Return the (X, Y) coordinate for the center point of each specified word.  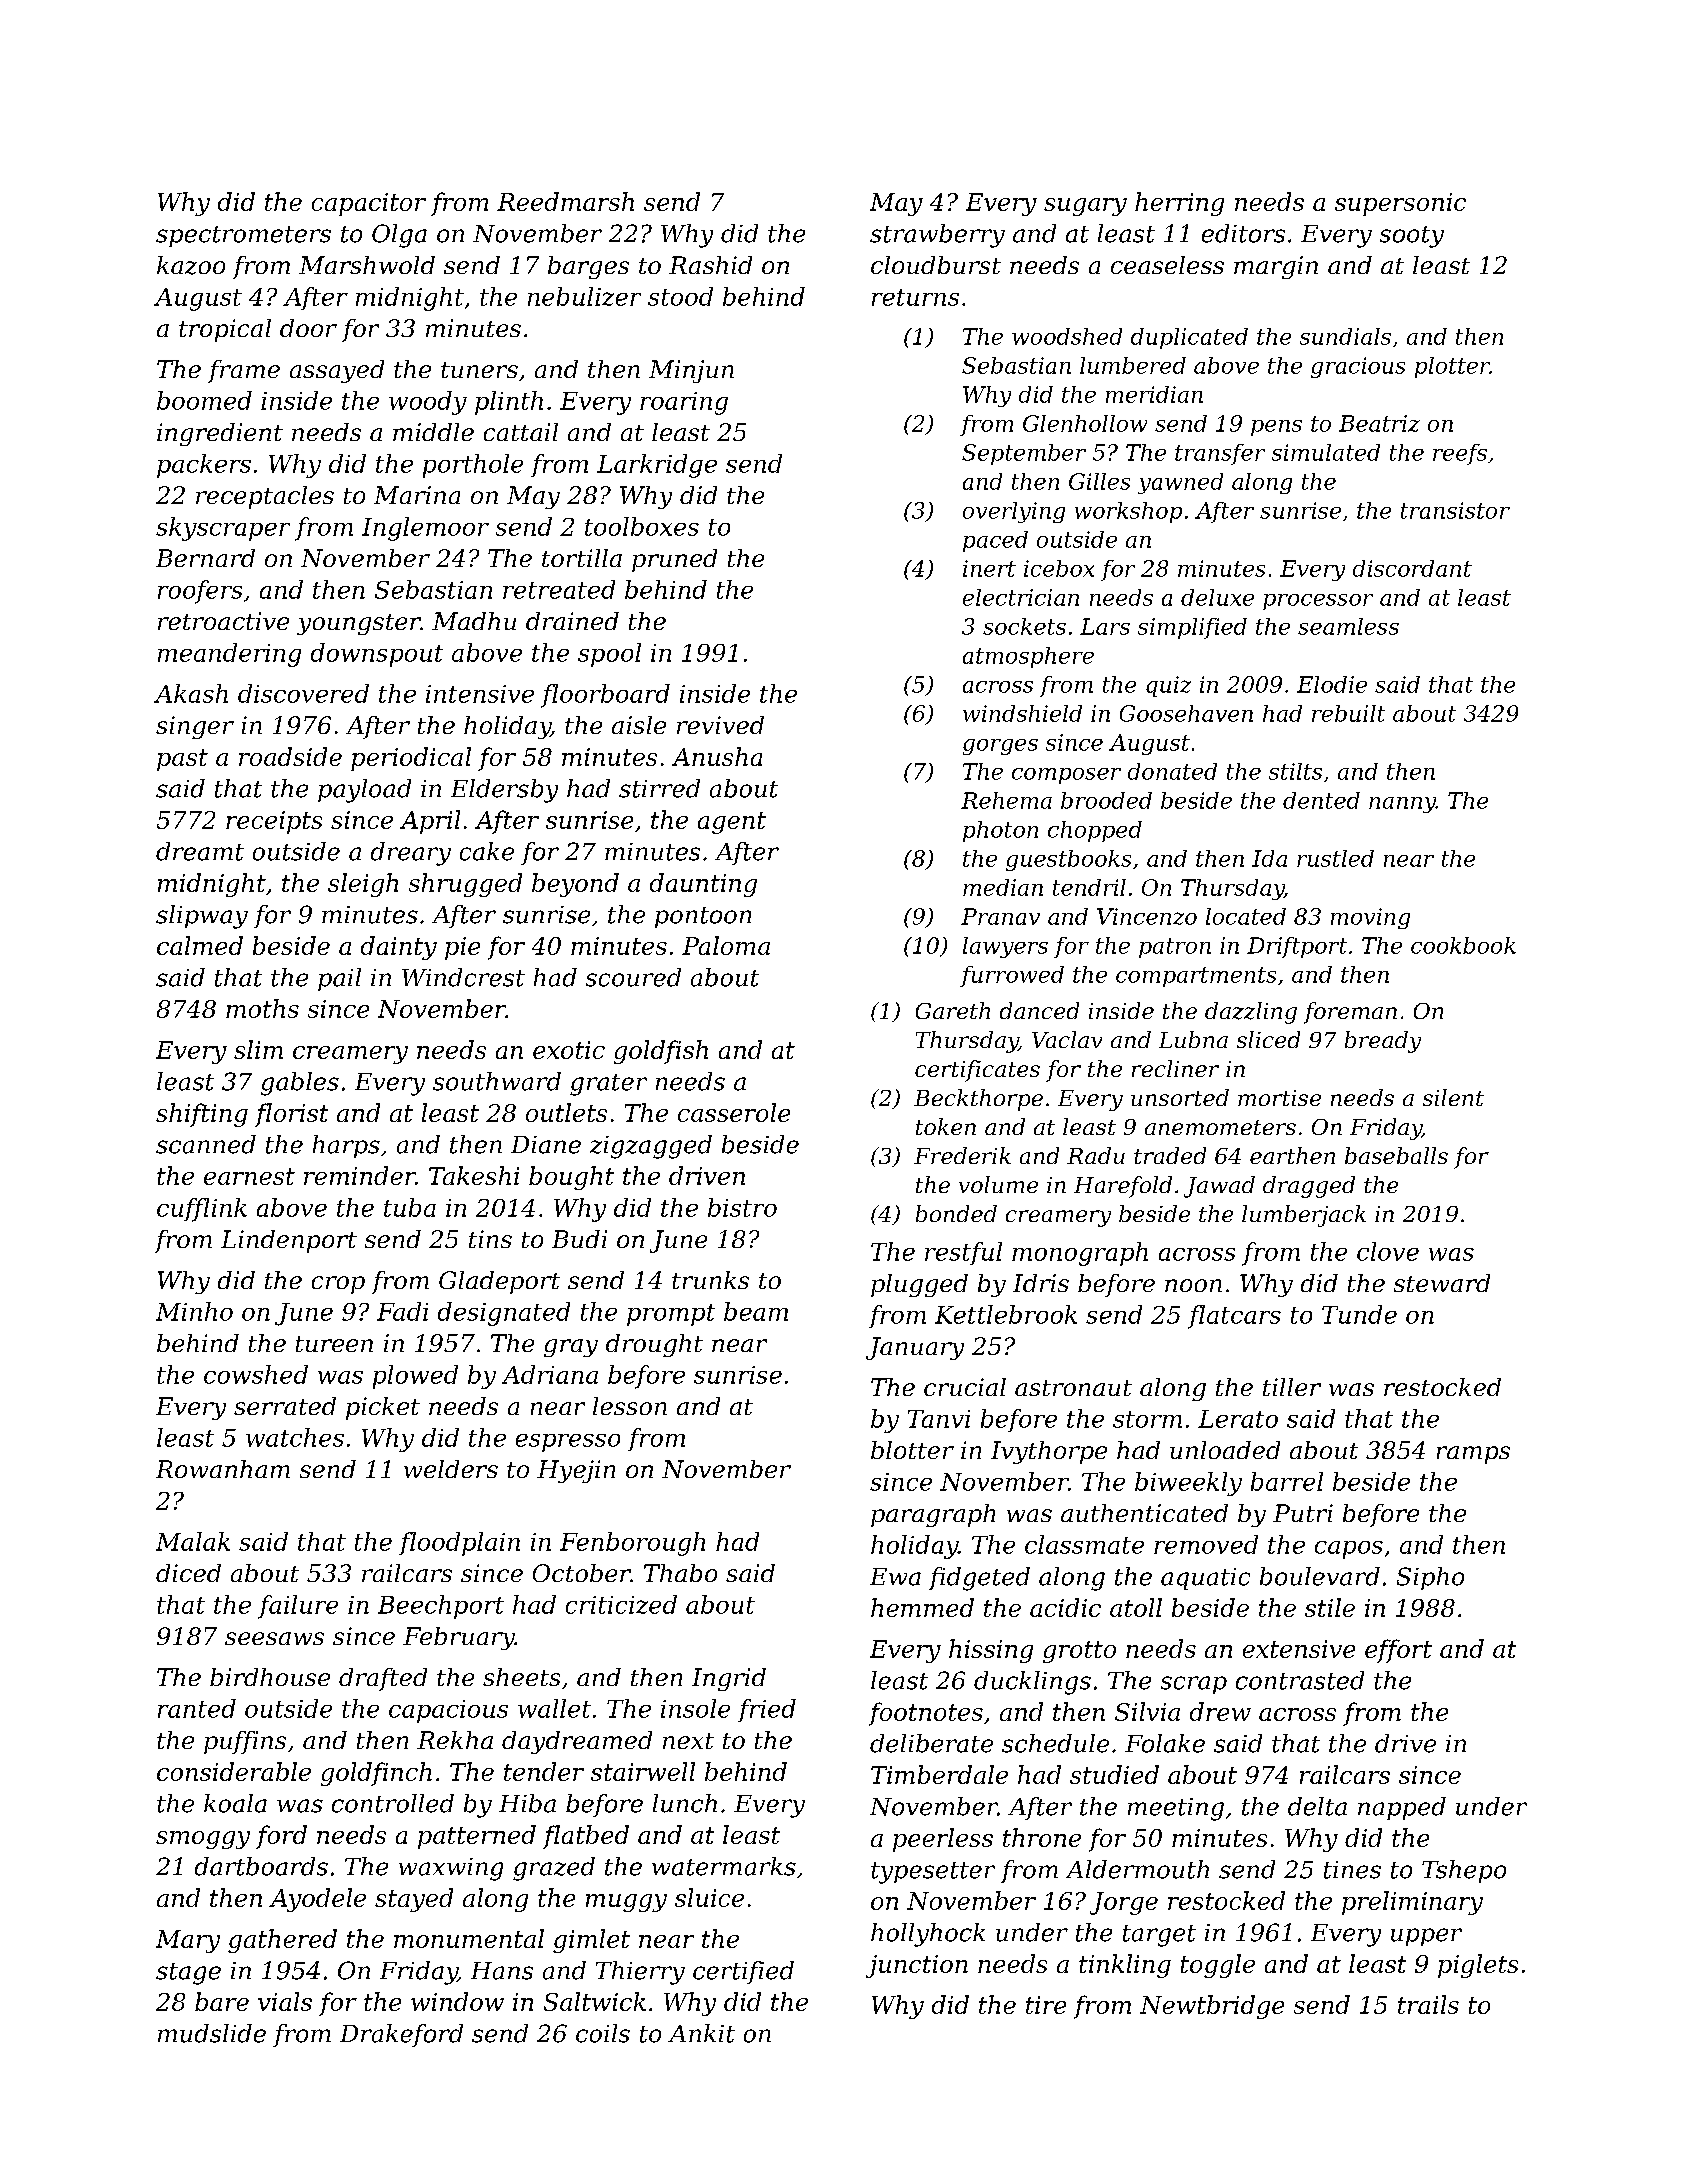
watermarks (724, 1866)
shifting (202, 1115)
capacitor (369, 204)
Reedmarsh (565, 201)
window (457, 2001)
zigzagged (651, 1147)
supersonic (1400, 204)
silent (1453, 1097)
